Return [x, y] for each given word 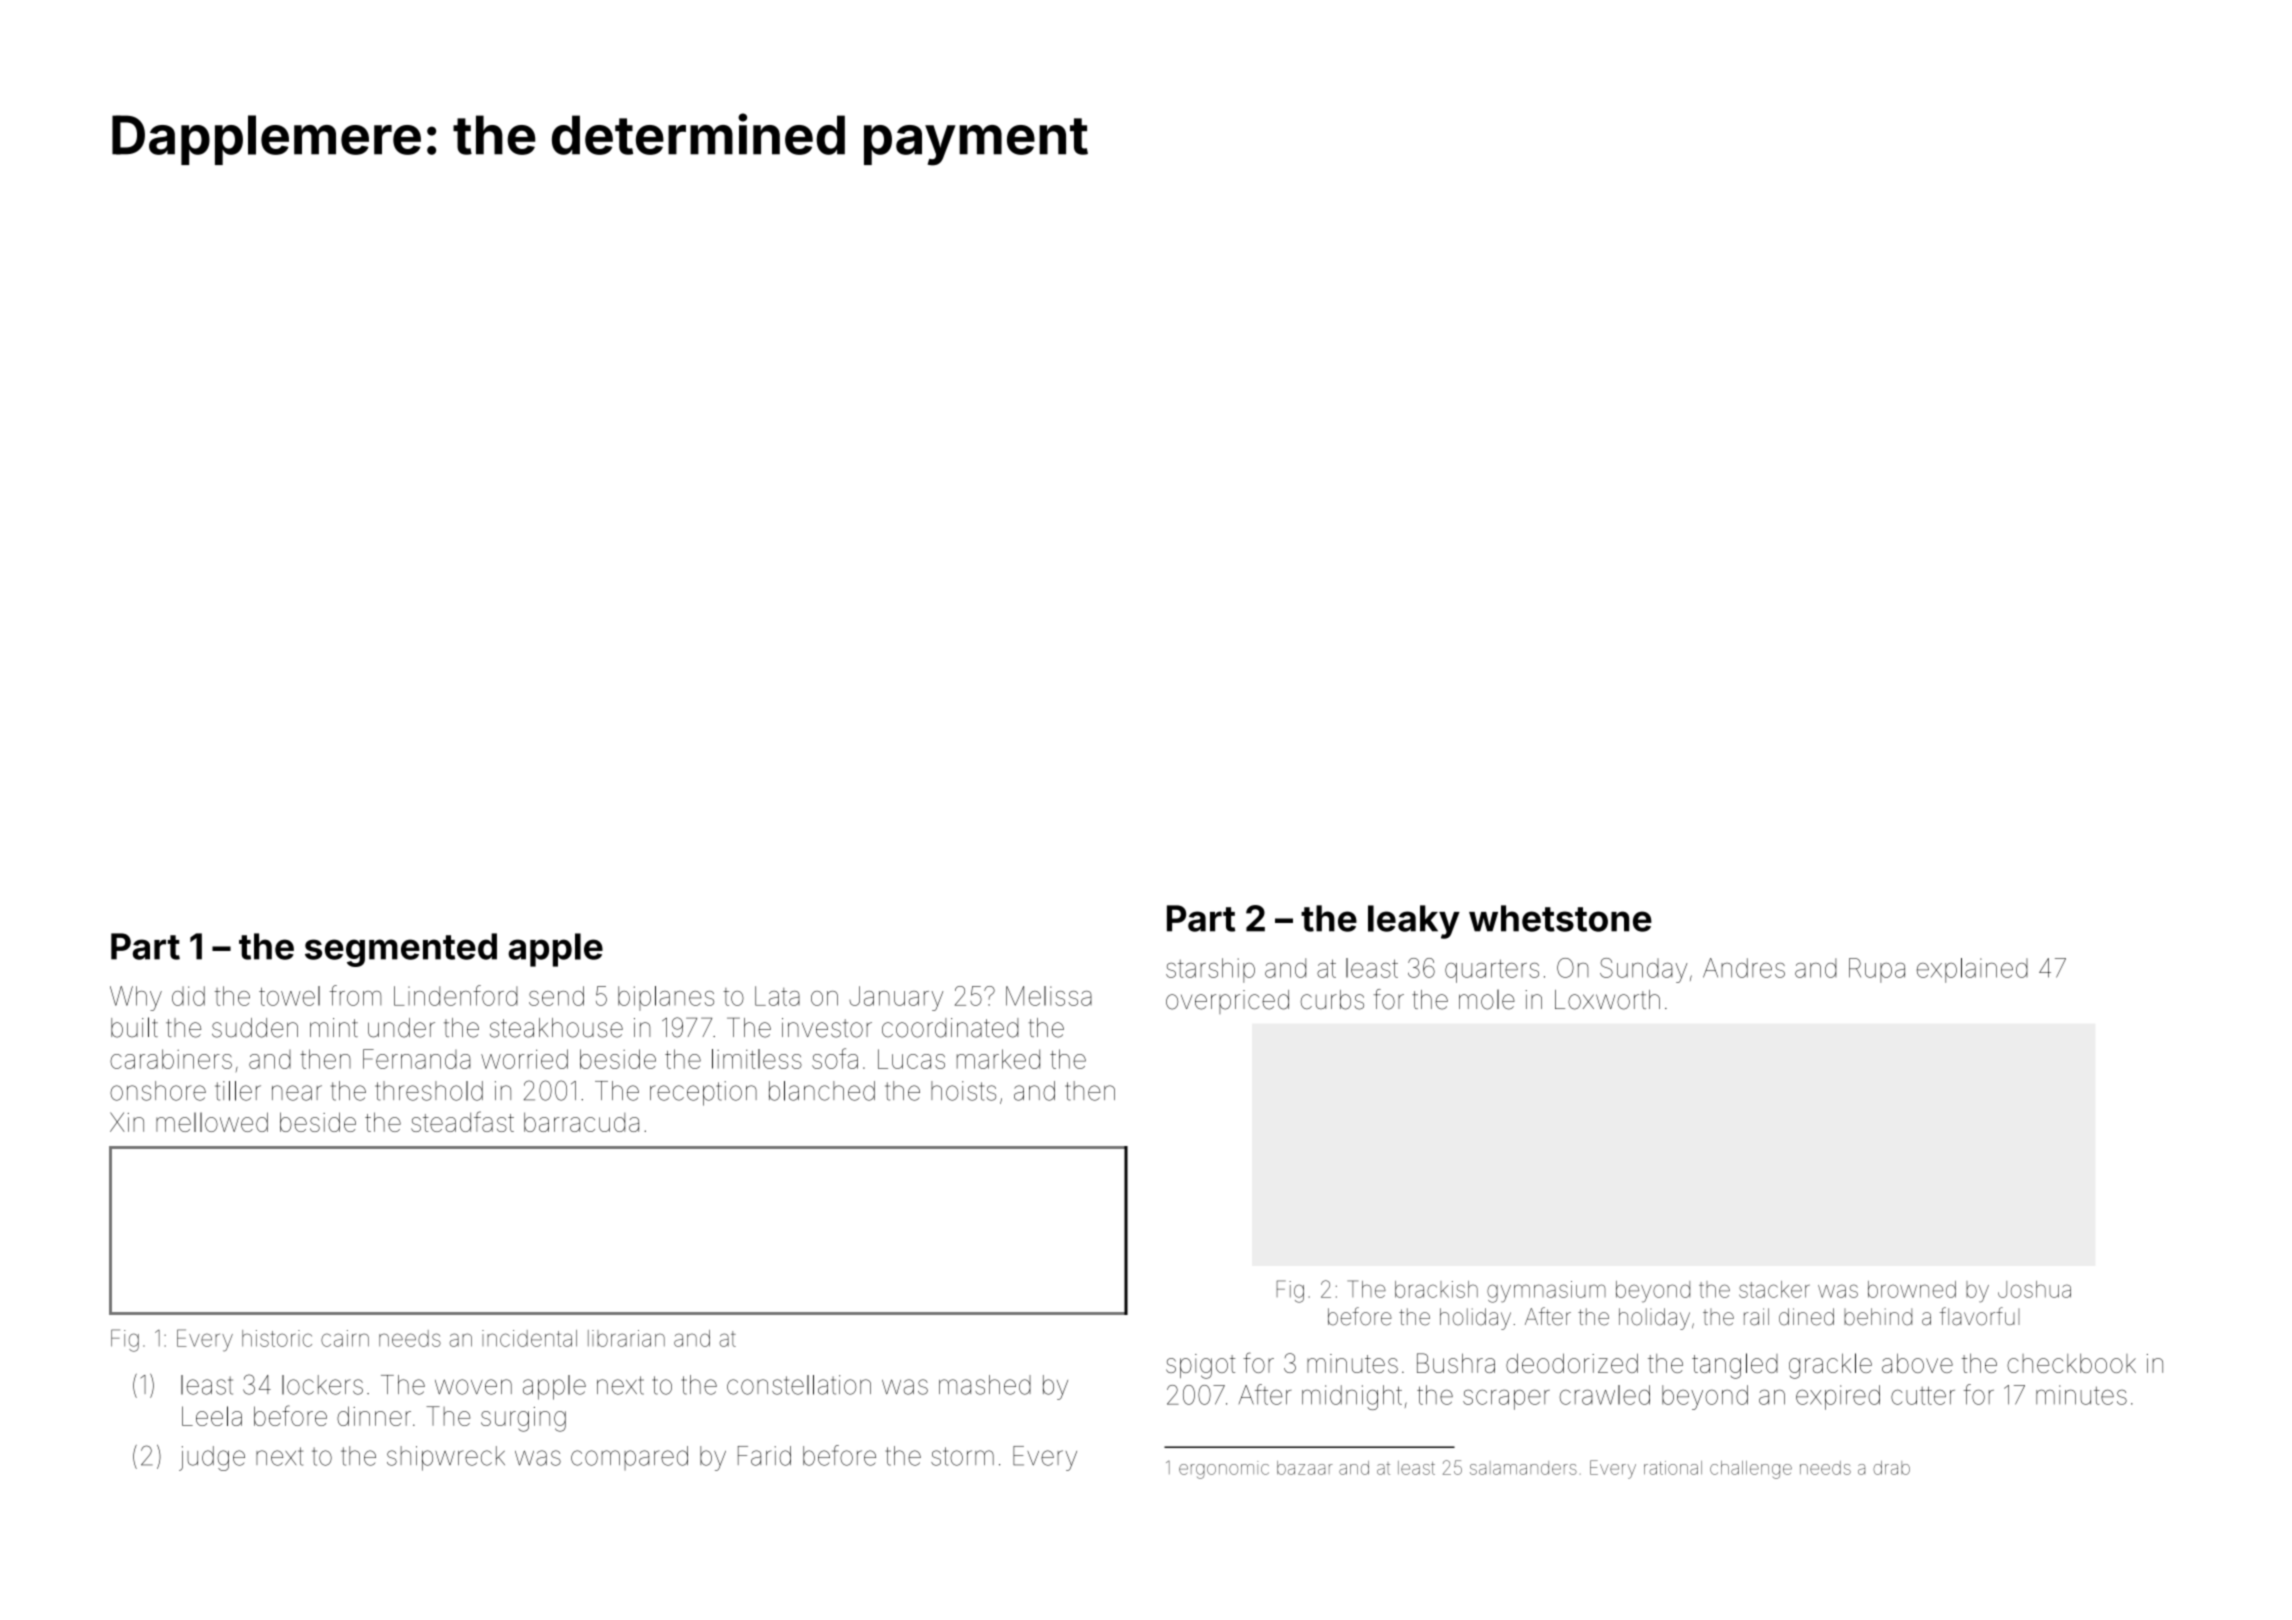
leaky [1414, 922]
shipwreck [446, 1458]
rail [1756, 1317]
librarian [626, 1338]
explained [1972, 970]
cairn [345, 1338]
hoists [963, 1091]
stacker [1774, 1289]
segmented [401, 950]
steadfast [462, 1121]
